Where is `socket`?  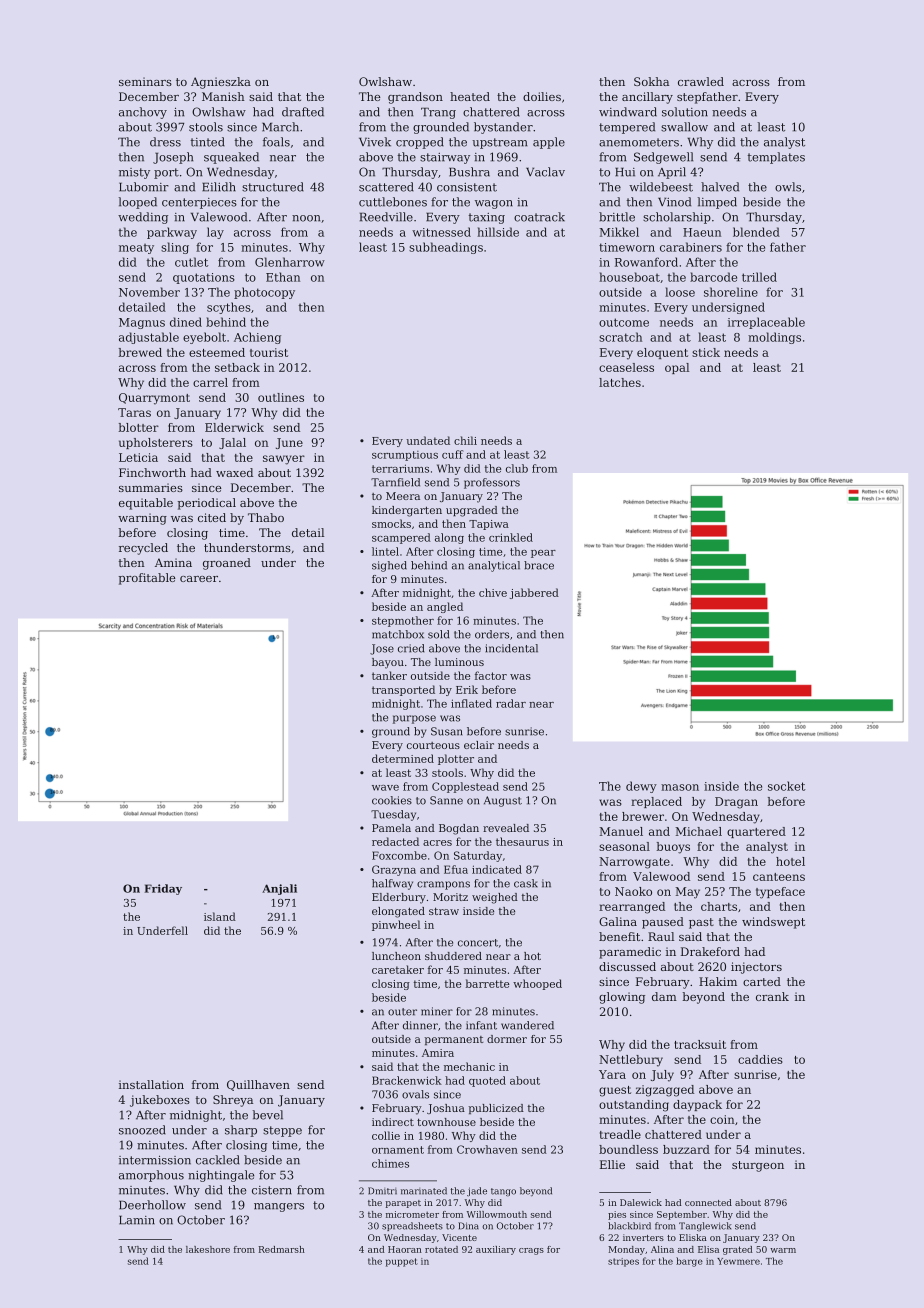 socket is located at coordinates (786, 786).
